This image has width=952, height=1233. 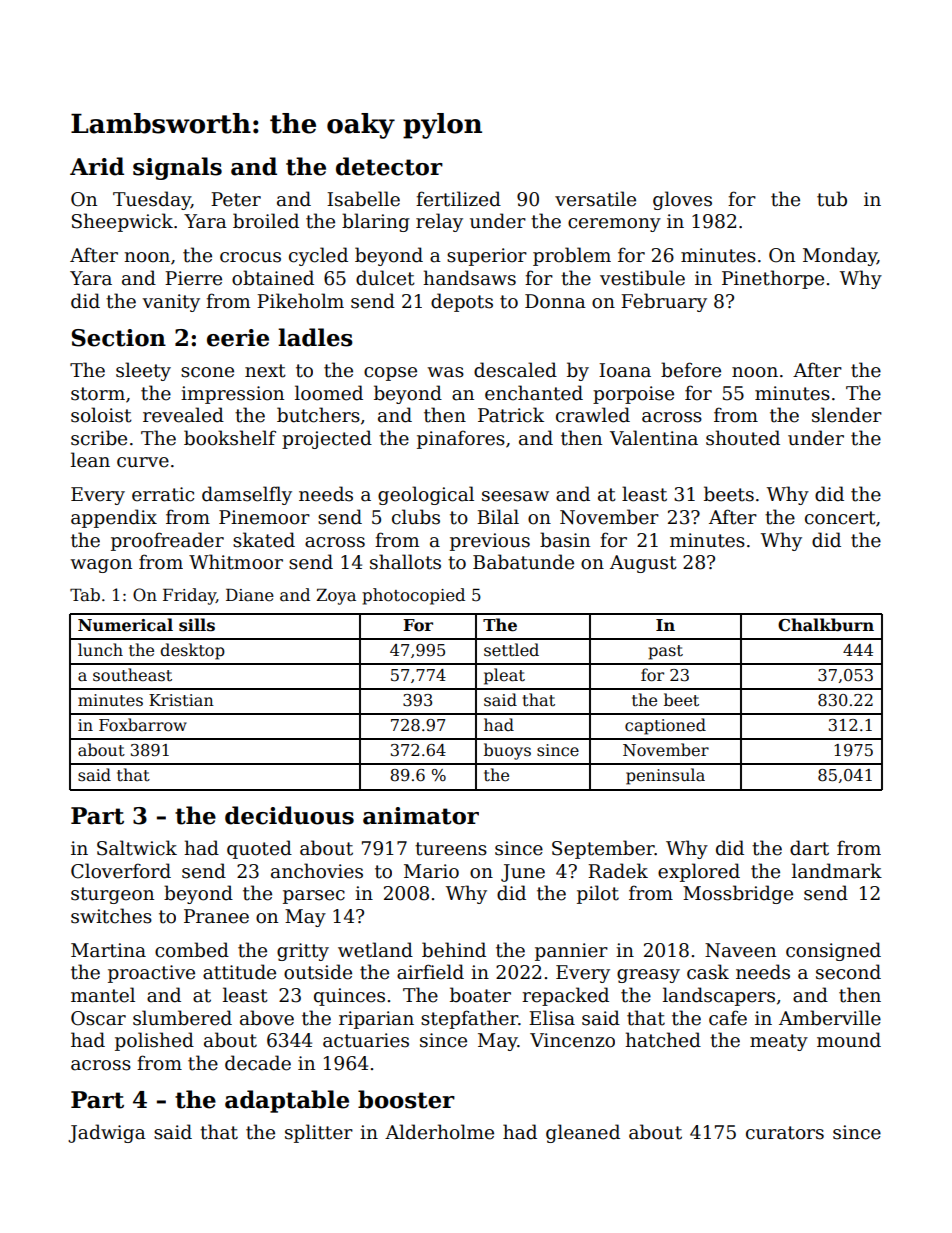 I want to click on Arid, so click(x=97, y=166).
